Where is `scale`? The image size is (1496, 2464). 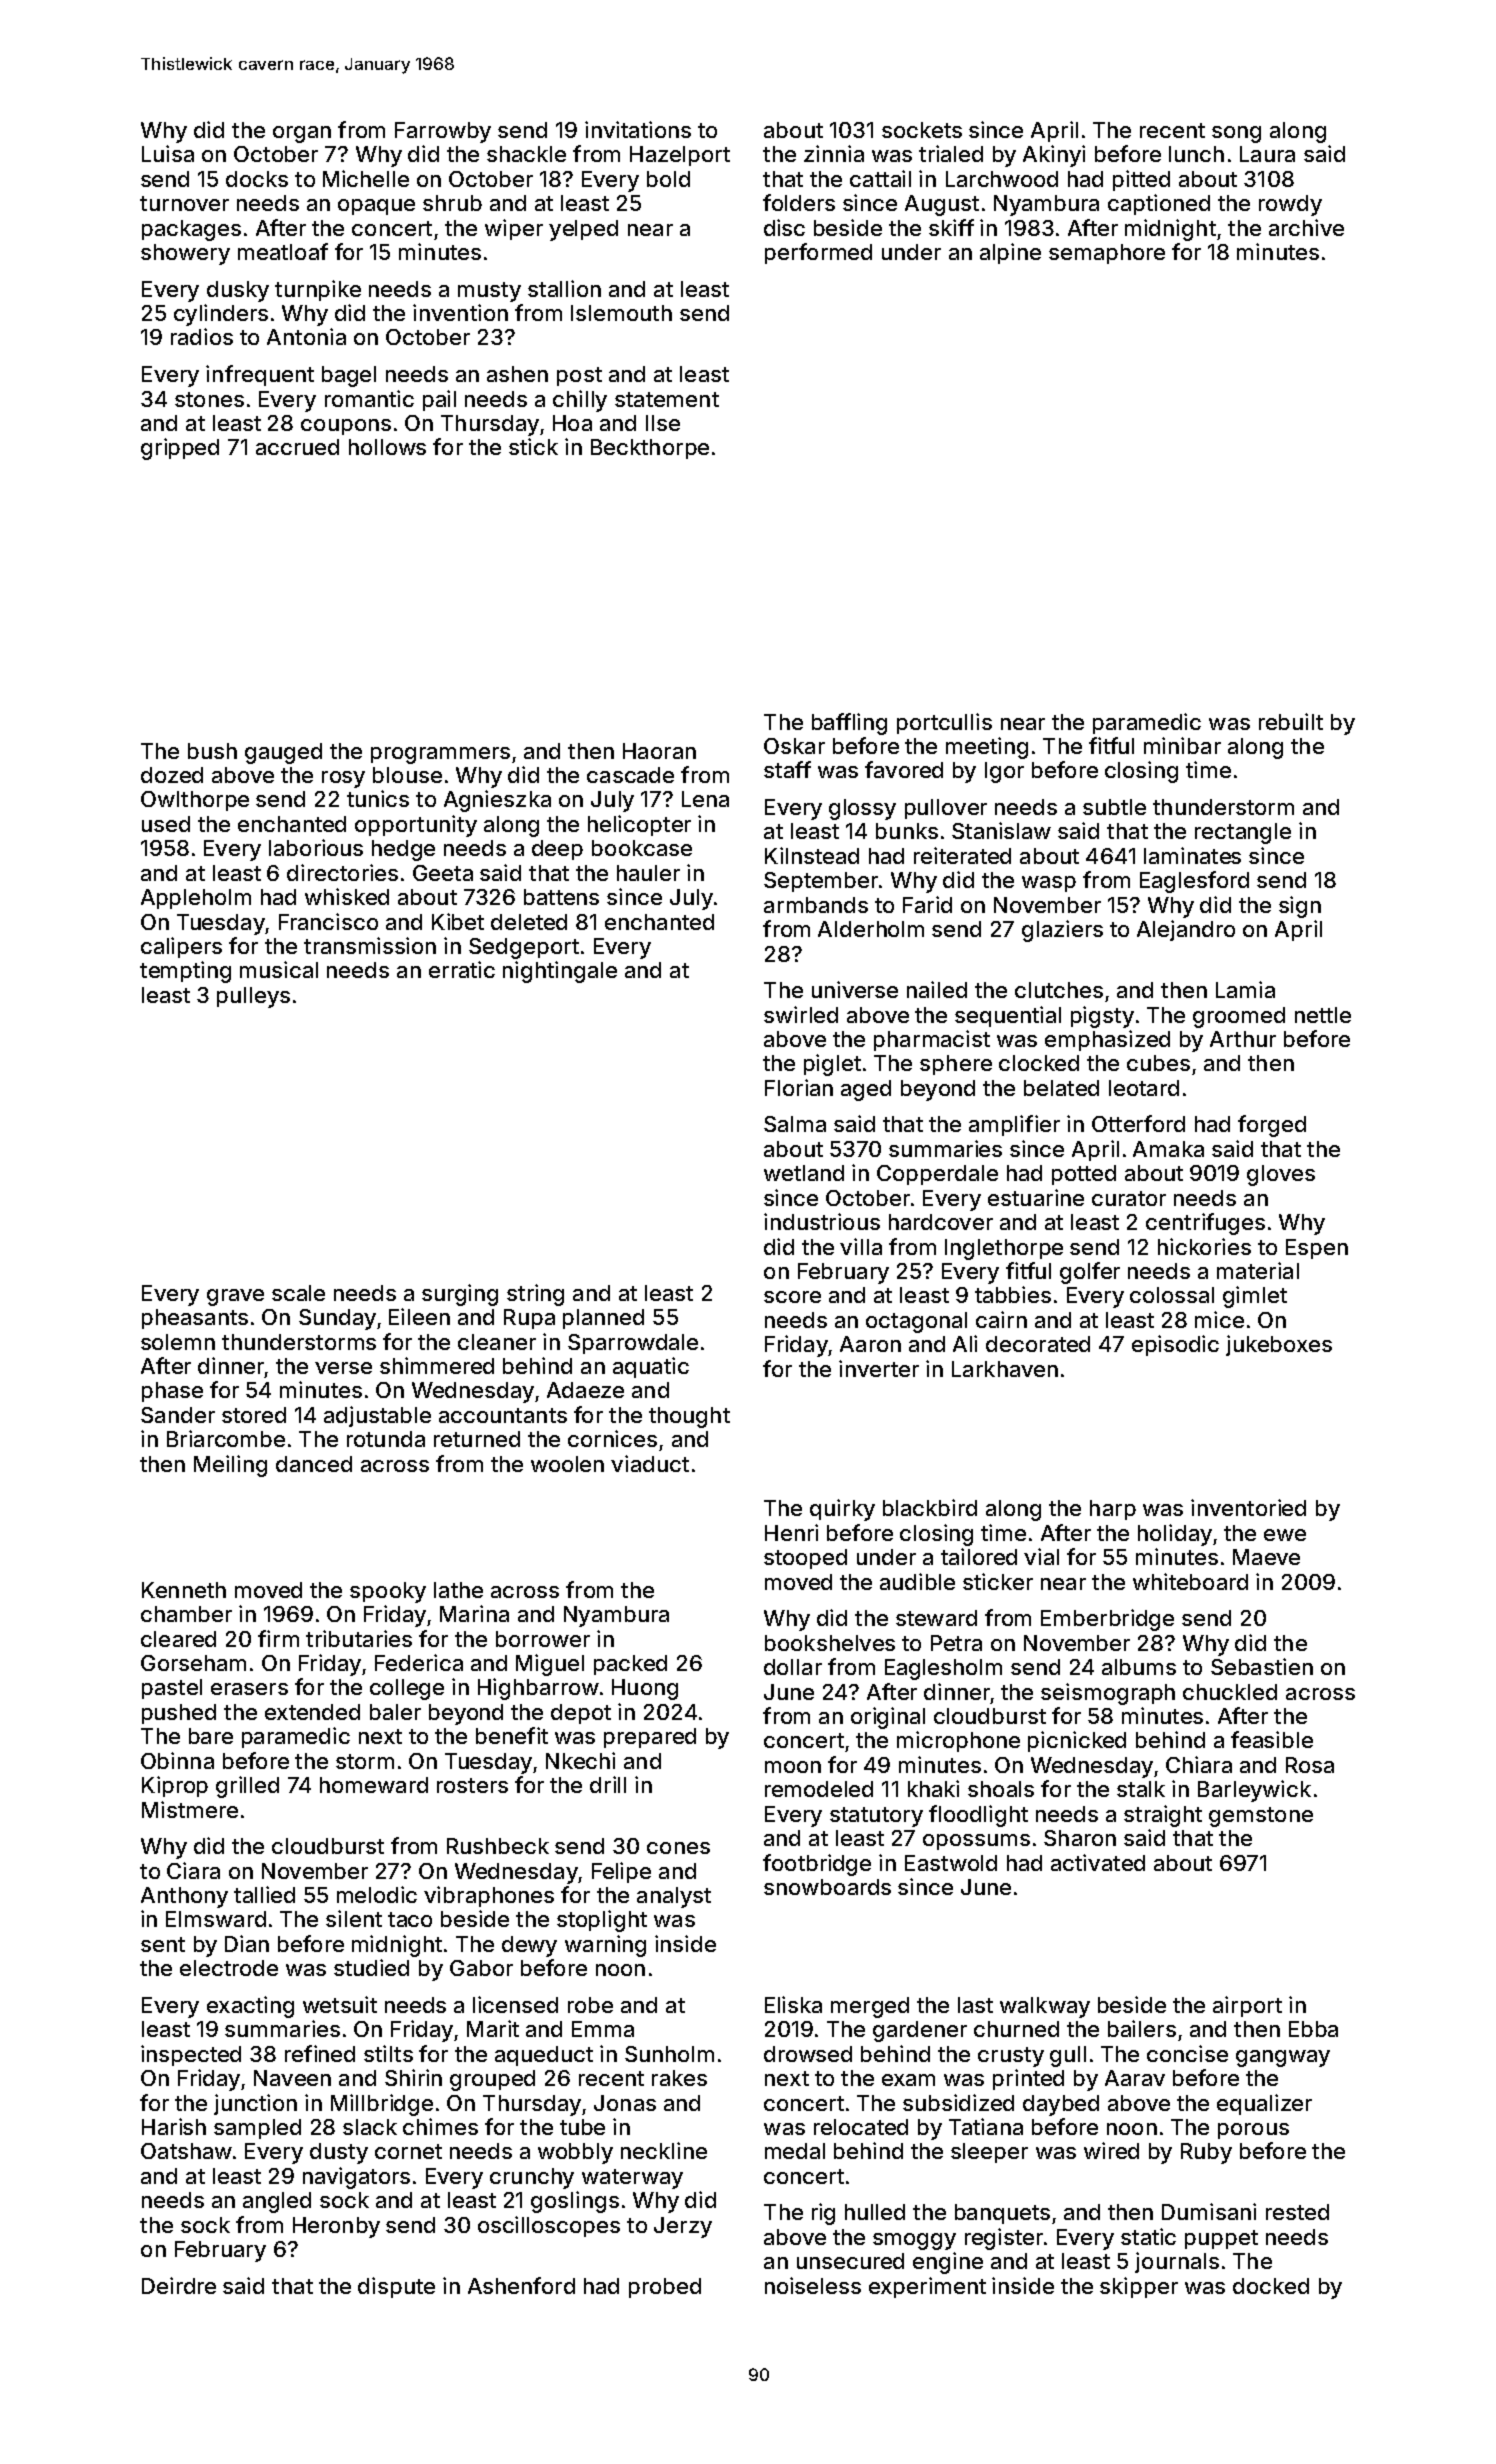 scale is located at coordinates (298, 1293).
